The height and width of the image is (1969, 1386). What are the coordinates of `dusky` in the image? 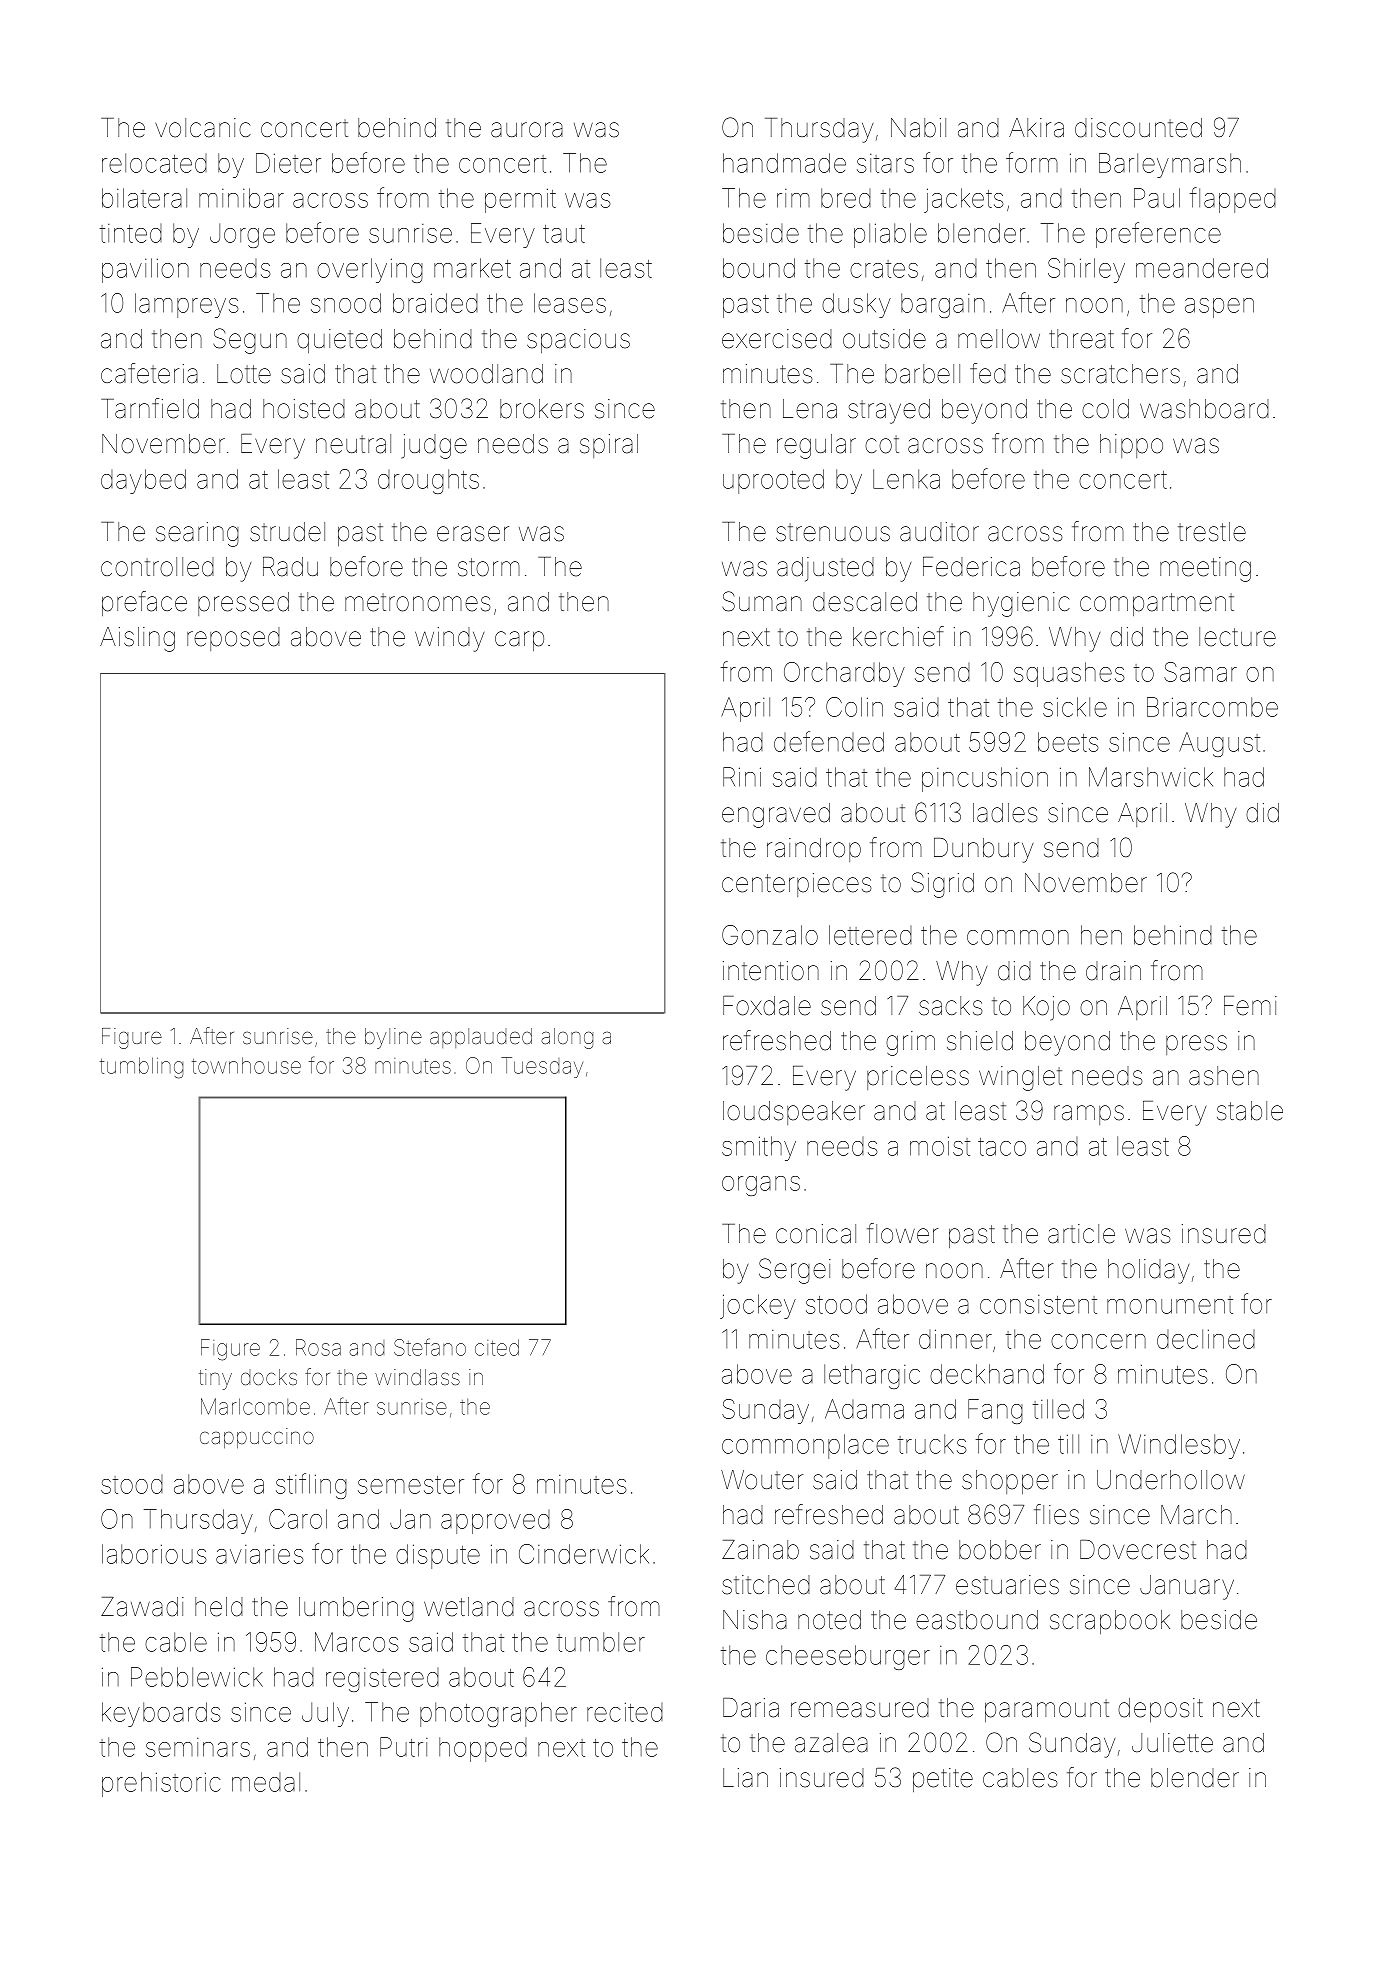 It's located at (856, 305).
